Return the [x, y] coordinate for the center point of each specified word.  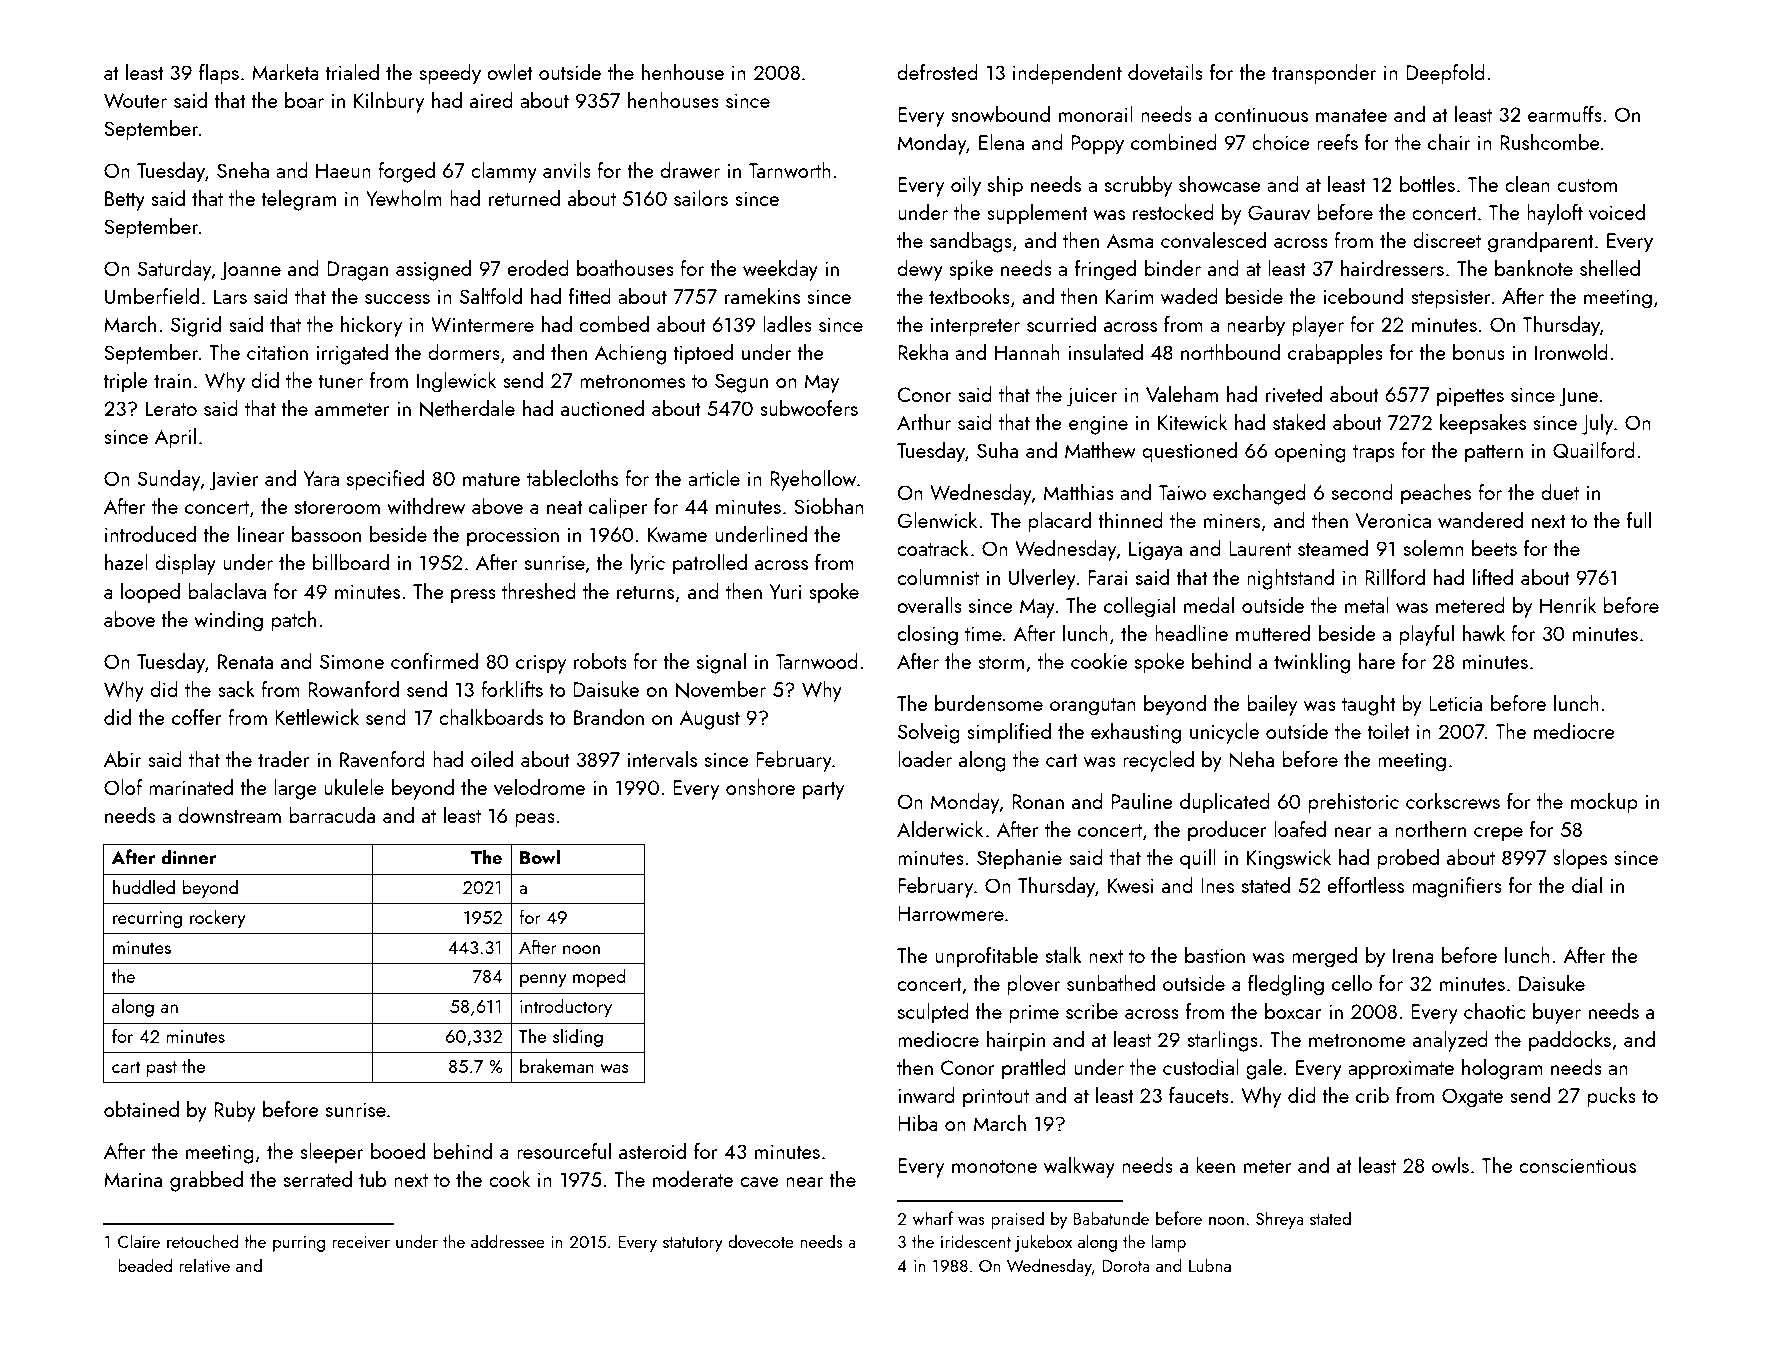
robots [600, 661]
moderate [693, 1179]
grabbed [206, 1181]
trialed [352, 72]
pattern [1494, 454]
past [162, 1069]
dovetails [1165, 72]
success [397, 299]
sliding [578, 1037]
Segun [741, 383]
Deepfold [1445, 74]
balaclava [227, 591]
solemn [1434, 548]
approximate [1401, 1070]
